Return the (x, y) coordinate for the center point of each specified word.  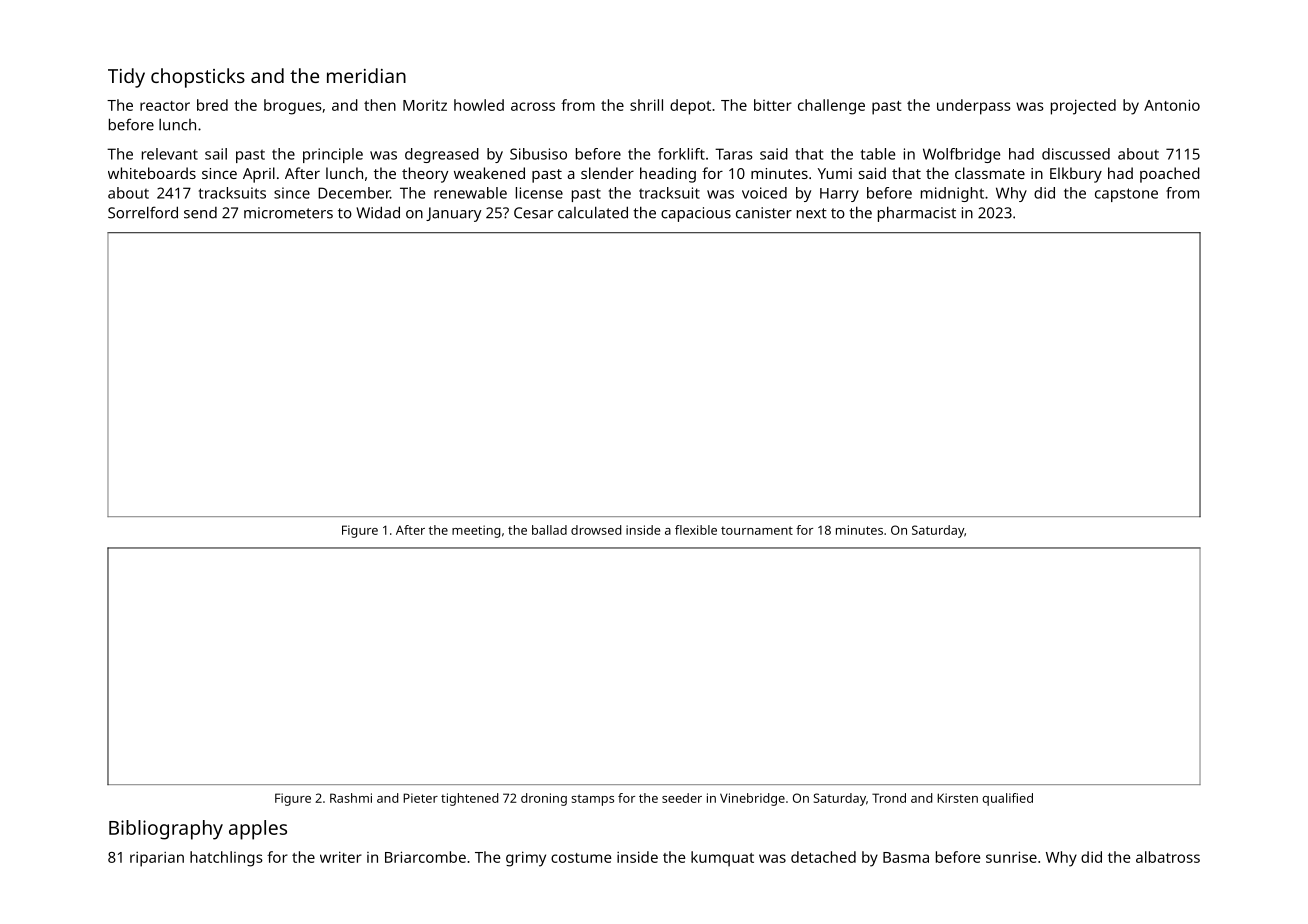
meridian (366, 75)
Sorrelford (143, 212)
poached (1170, 175)
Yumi (835, 173)
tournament (757, 530)
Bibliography (166, 830)
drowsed (596, 530)
